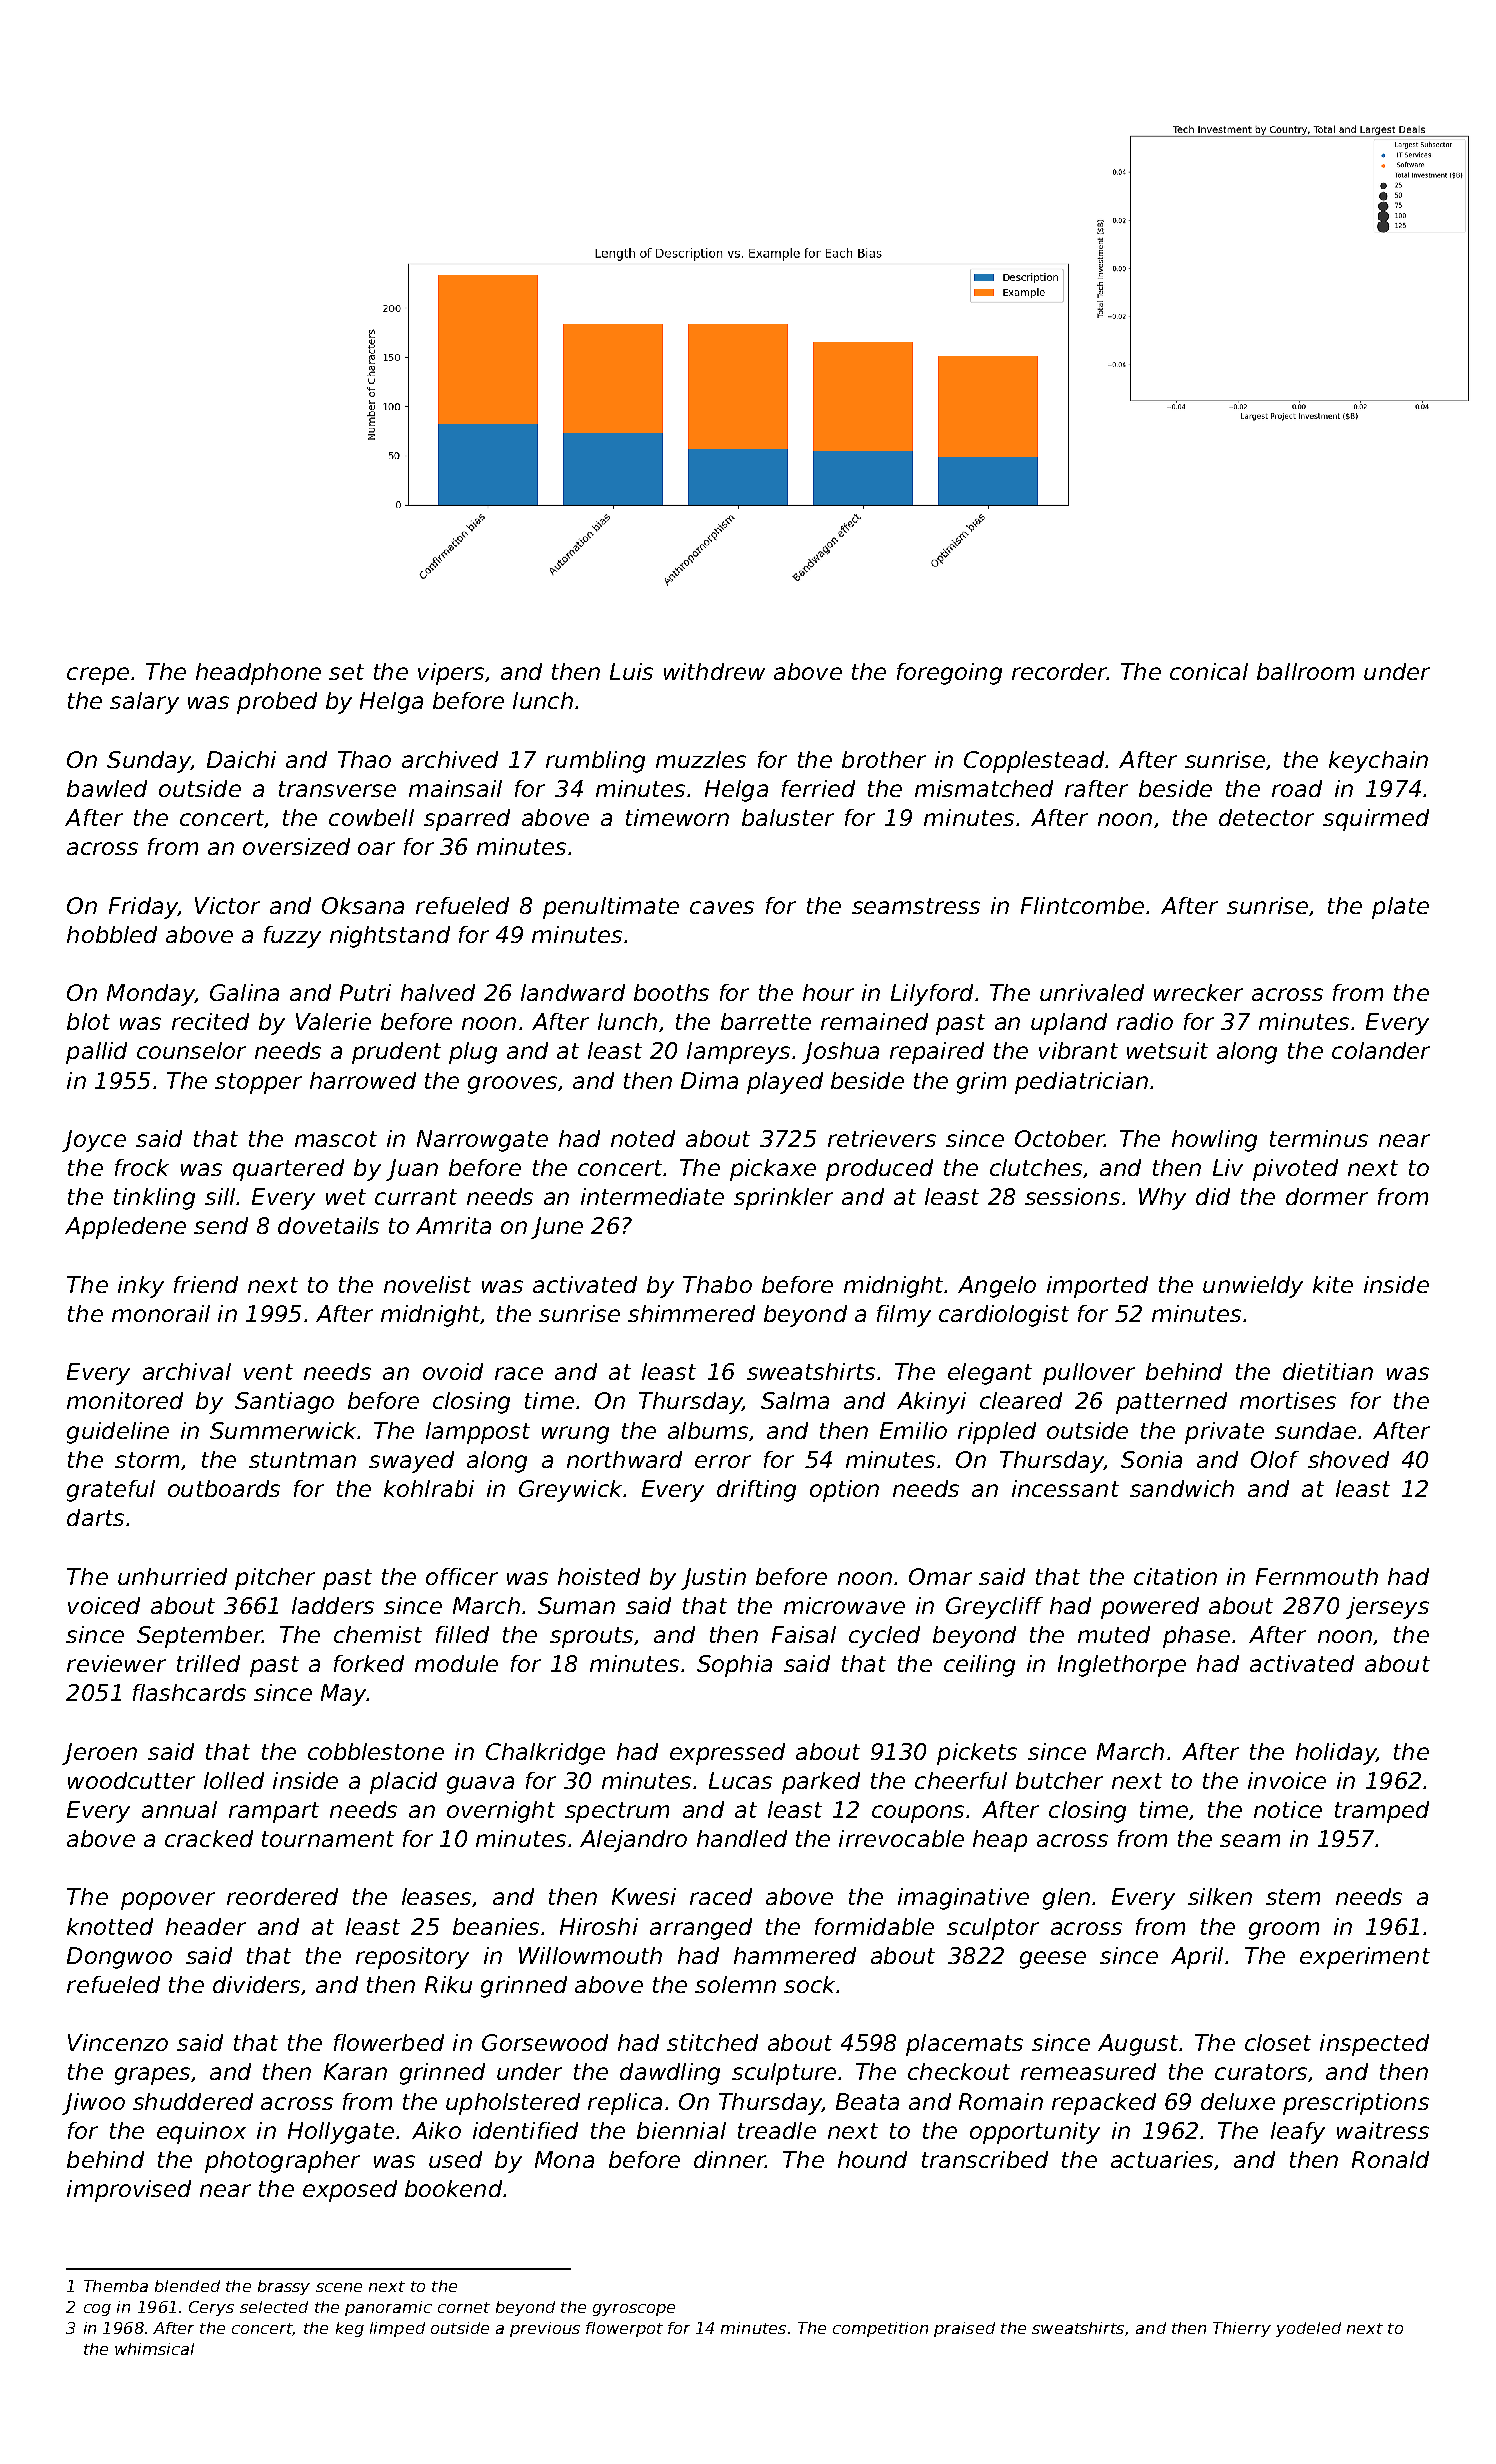 The width and height of the screenshot is (1496, 2464). What do you see at coordinates (611, 908) in the screenshot?
I see `penultimate` at bounding box center [611, 908].
